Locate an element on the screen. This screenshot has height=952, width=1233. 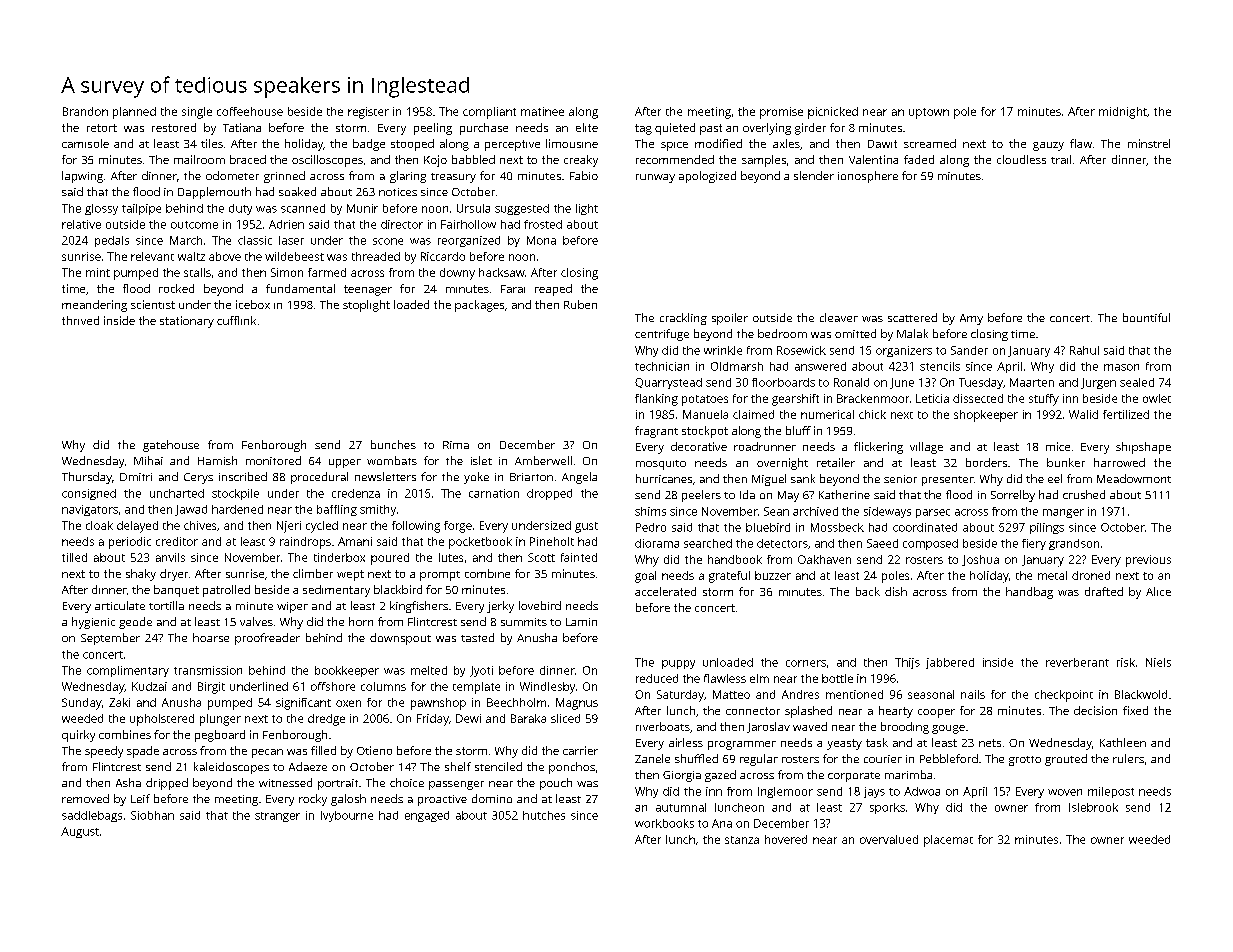
trail is located at coordinates (1061, 159).
